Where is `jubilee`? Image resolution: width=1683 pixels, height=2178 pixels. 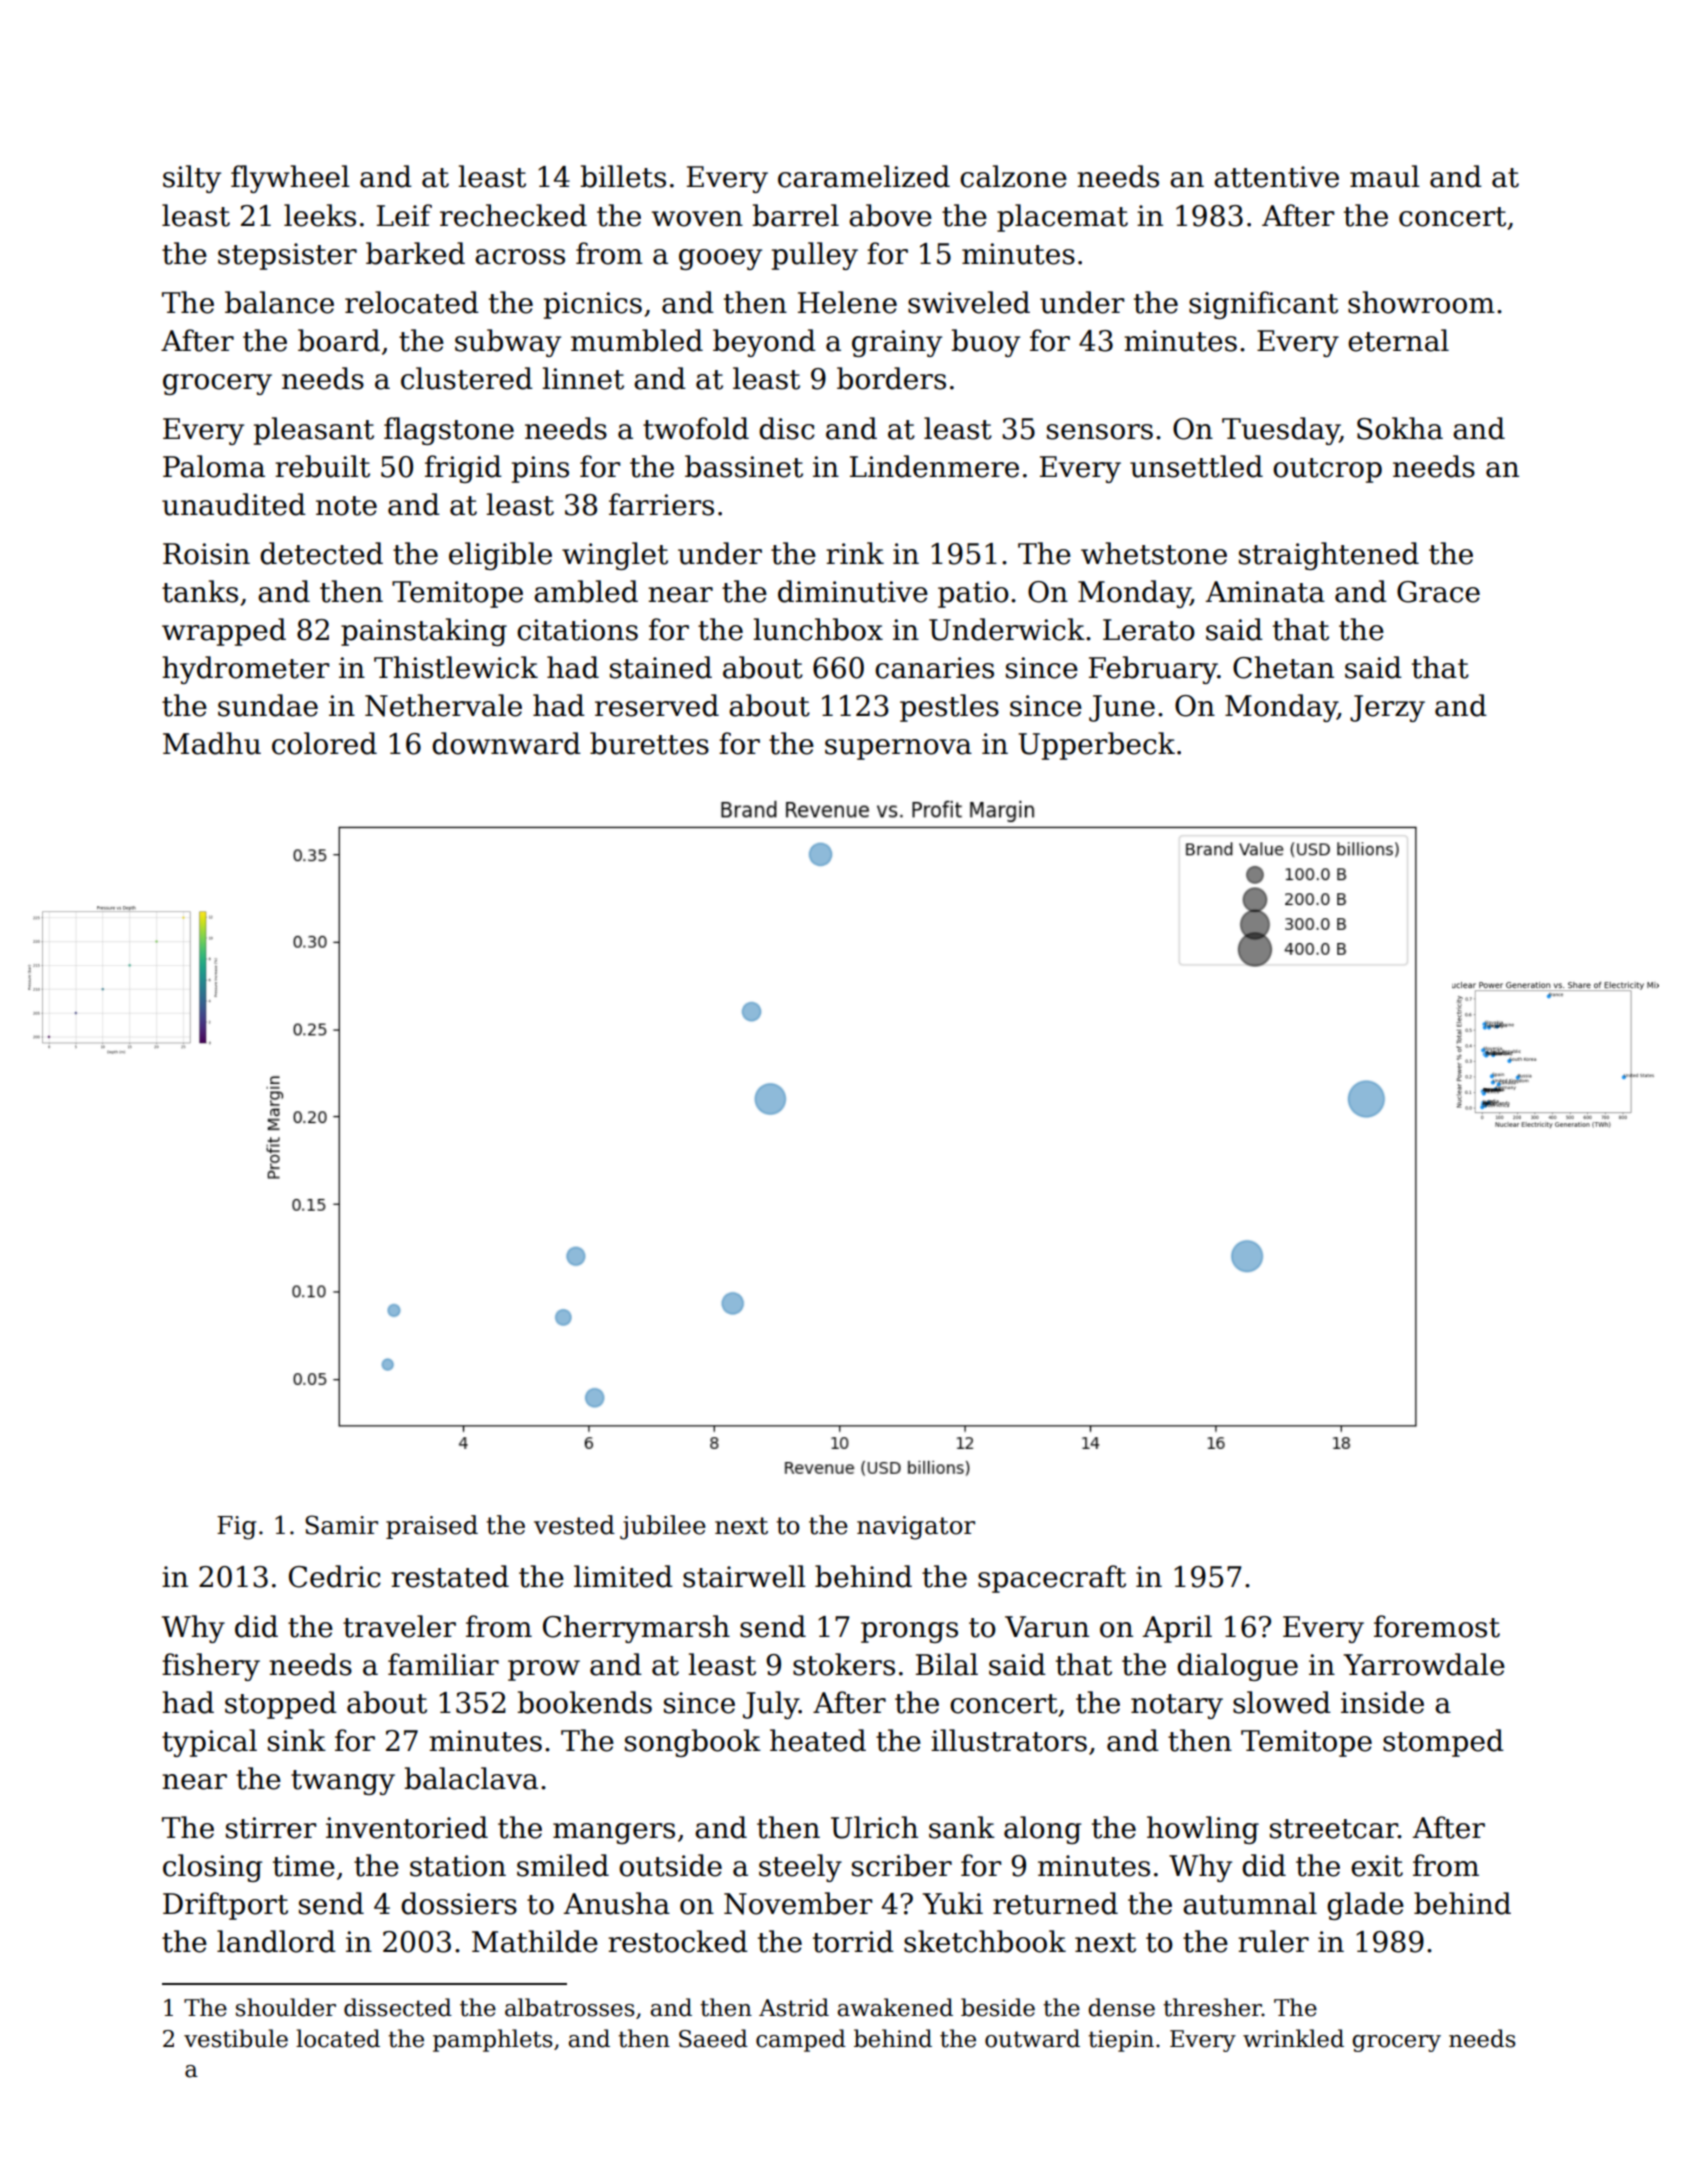 jubilee is located at coordinates (663, 1527).
